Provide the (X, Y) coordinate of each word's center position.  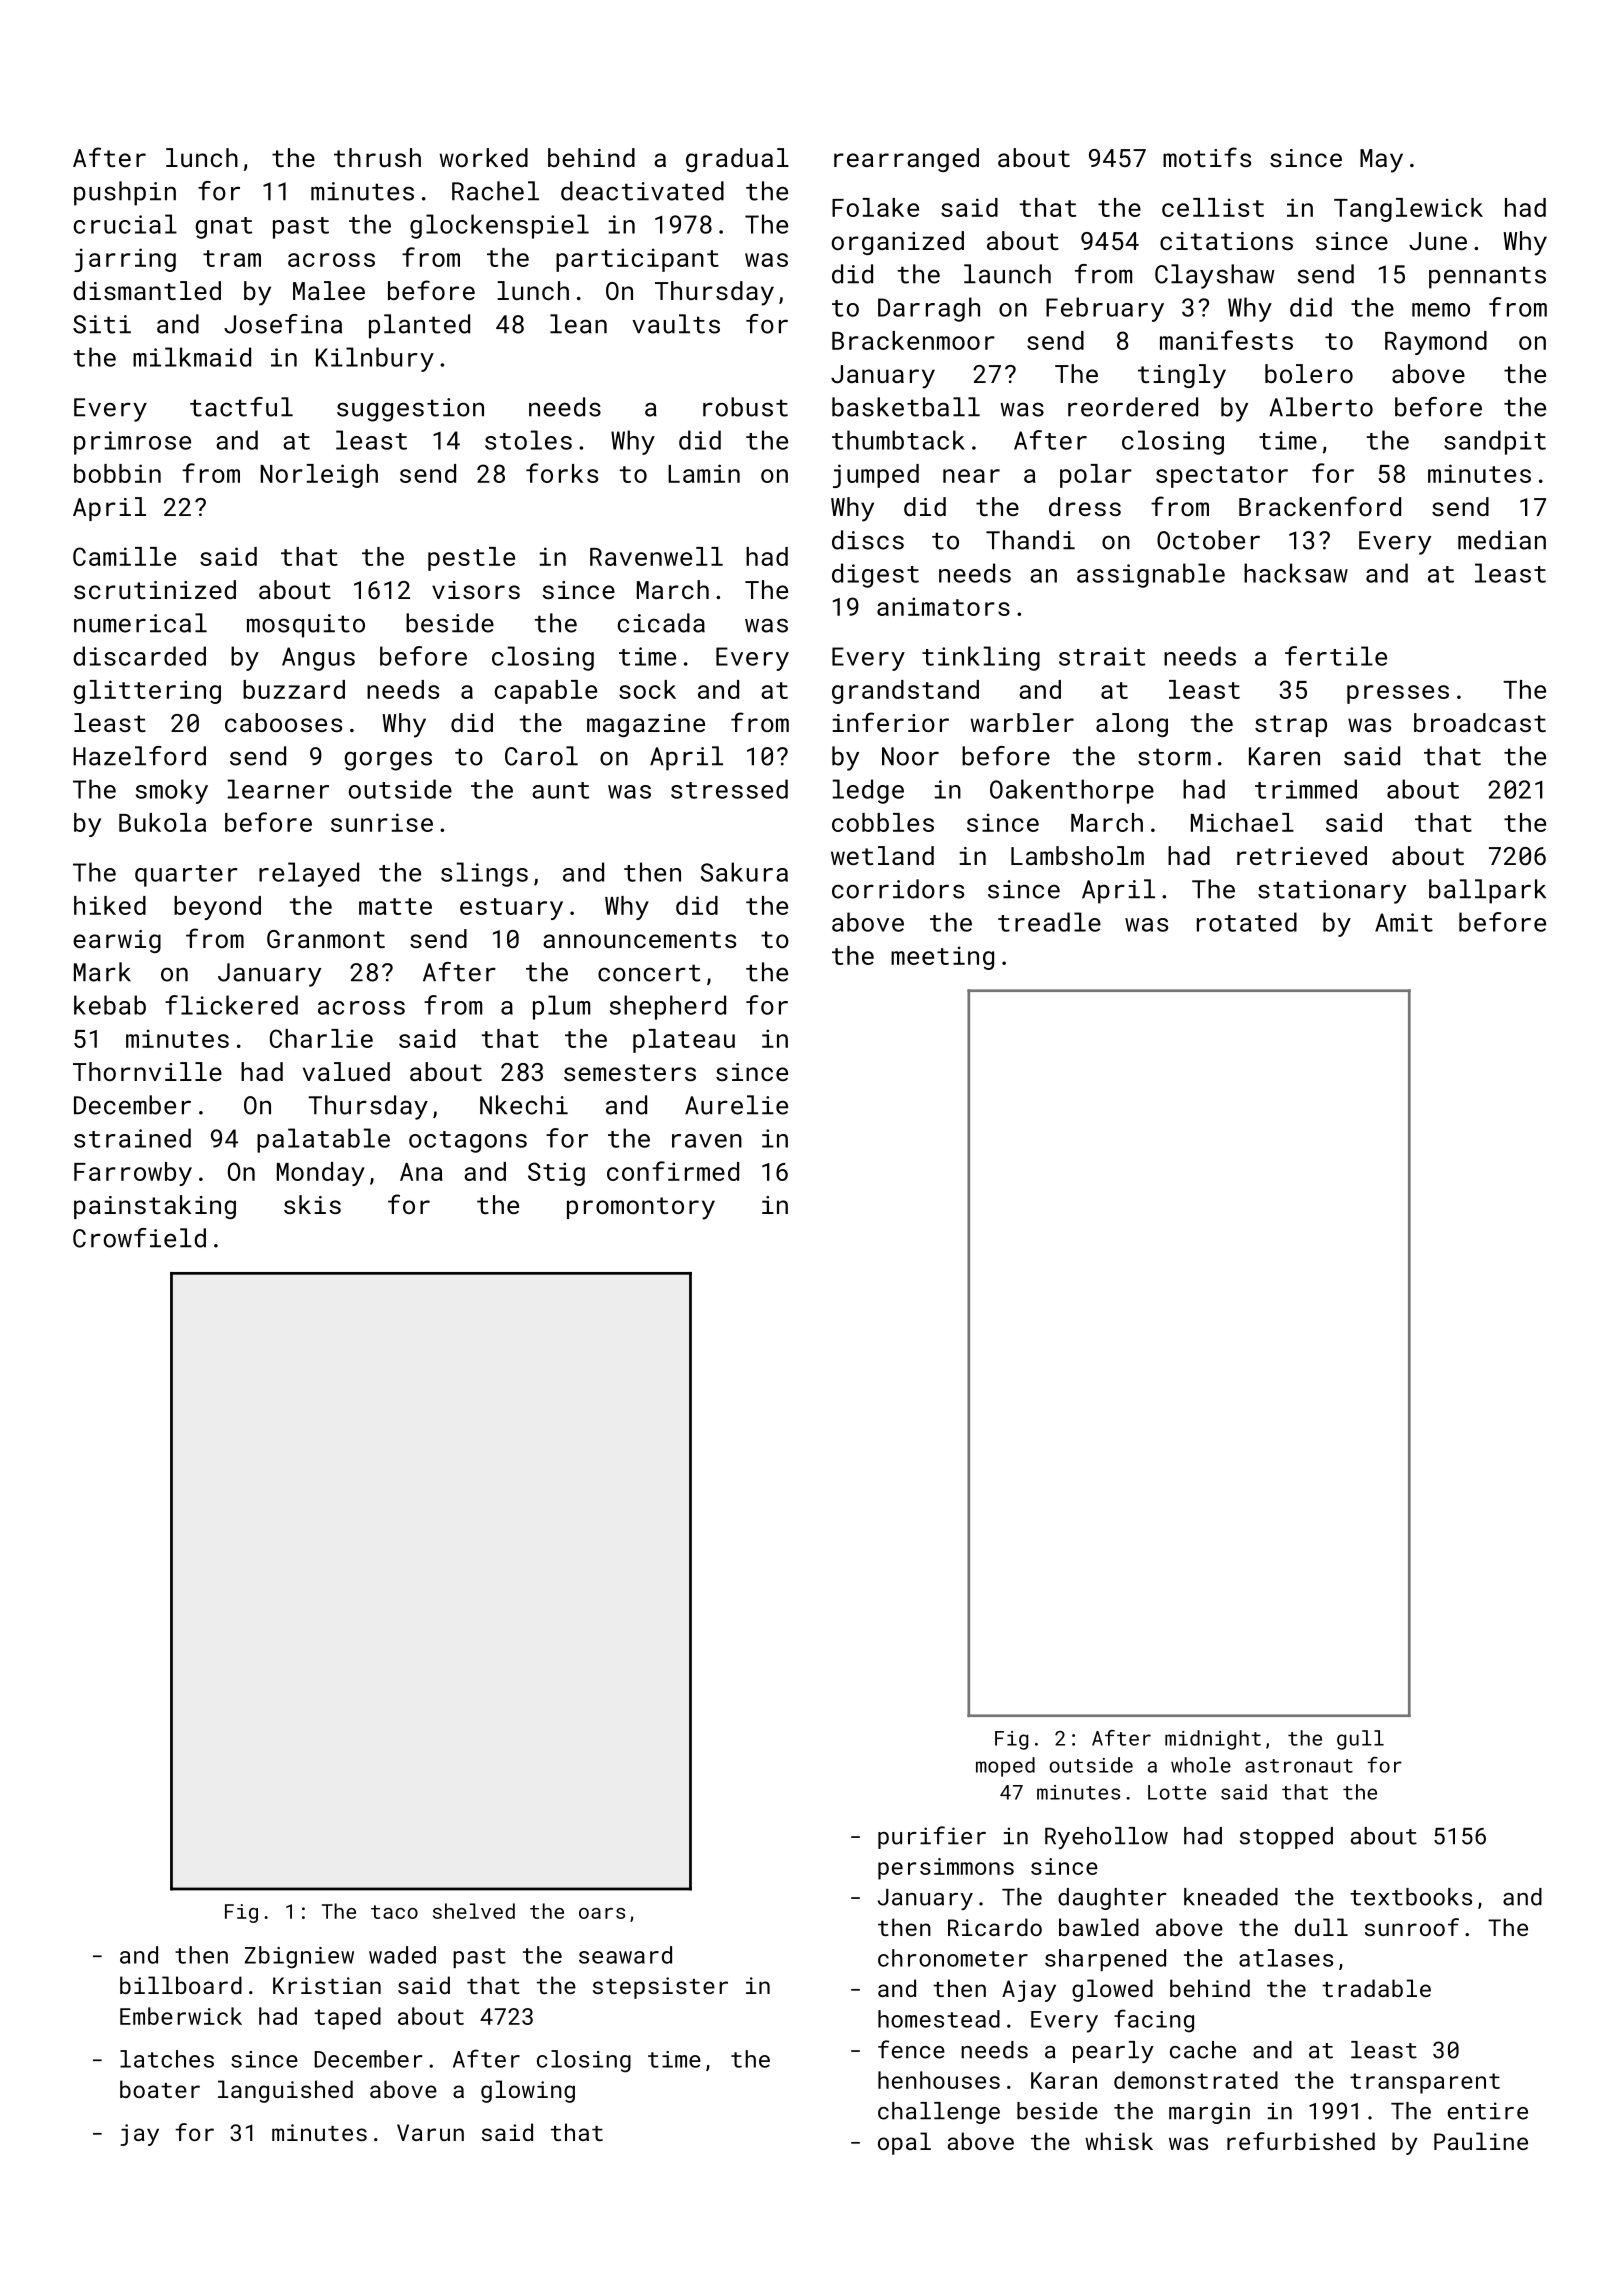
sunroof (1412, 1927)
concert (649, 973)
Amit (1404, 922)
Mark (102, 972)
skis (312, 1204)
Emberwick (181, 2016)
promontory (641, 1208)
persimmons (946, 1869)
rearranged (906, 160)
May (1381, 161)
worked (484, 157)
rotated (1247, 922)
